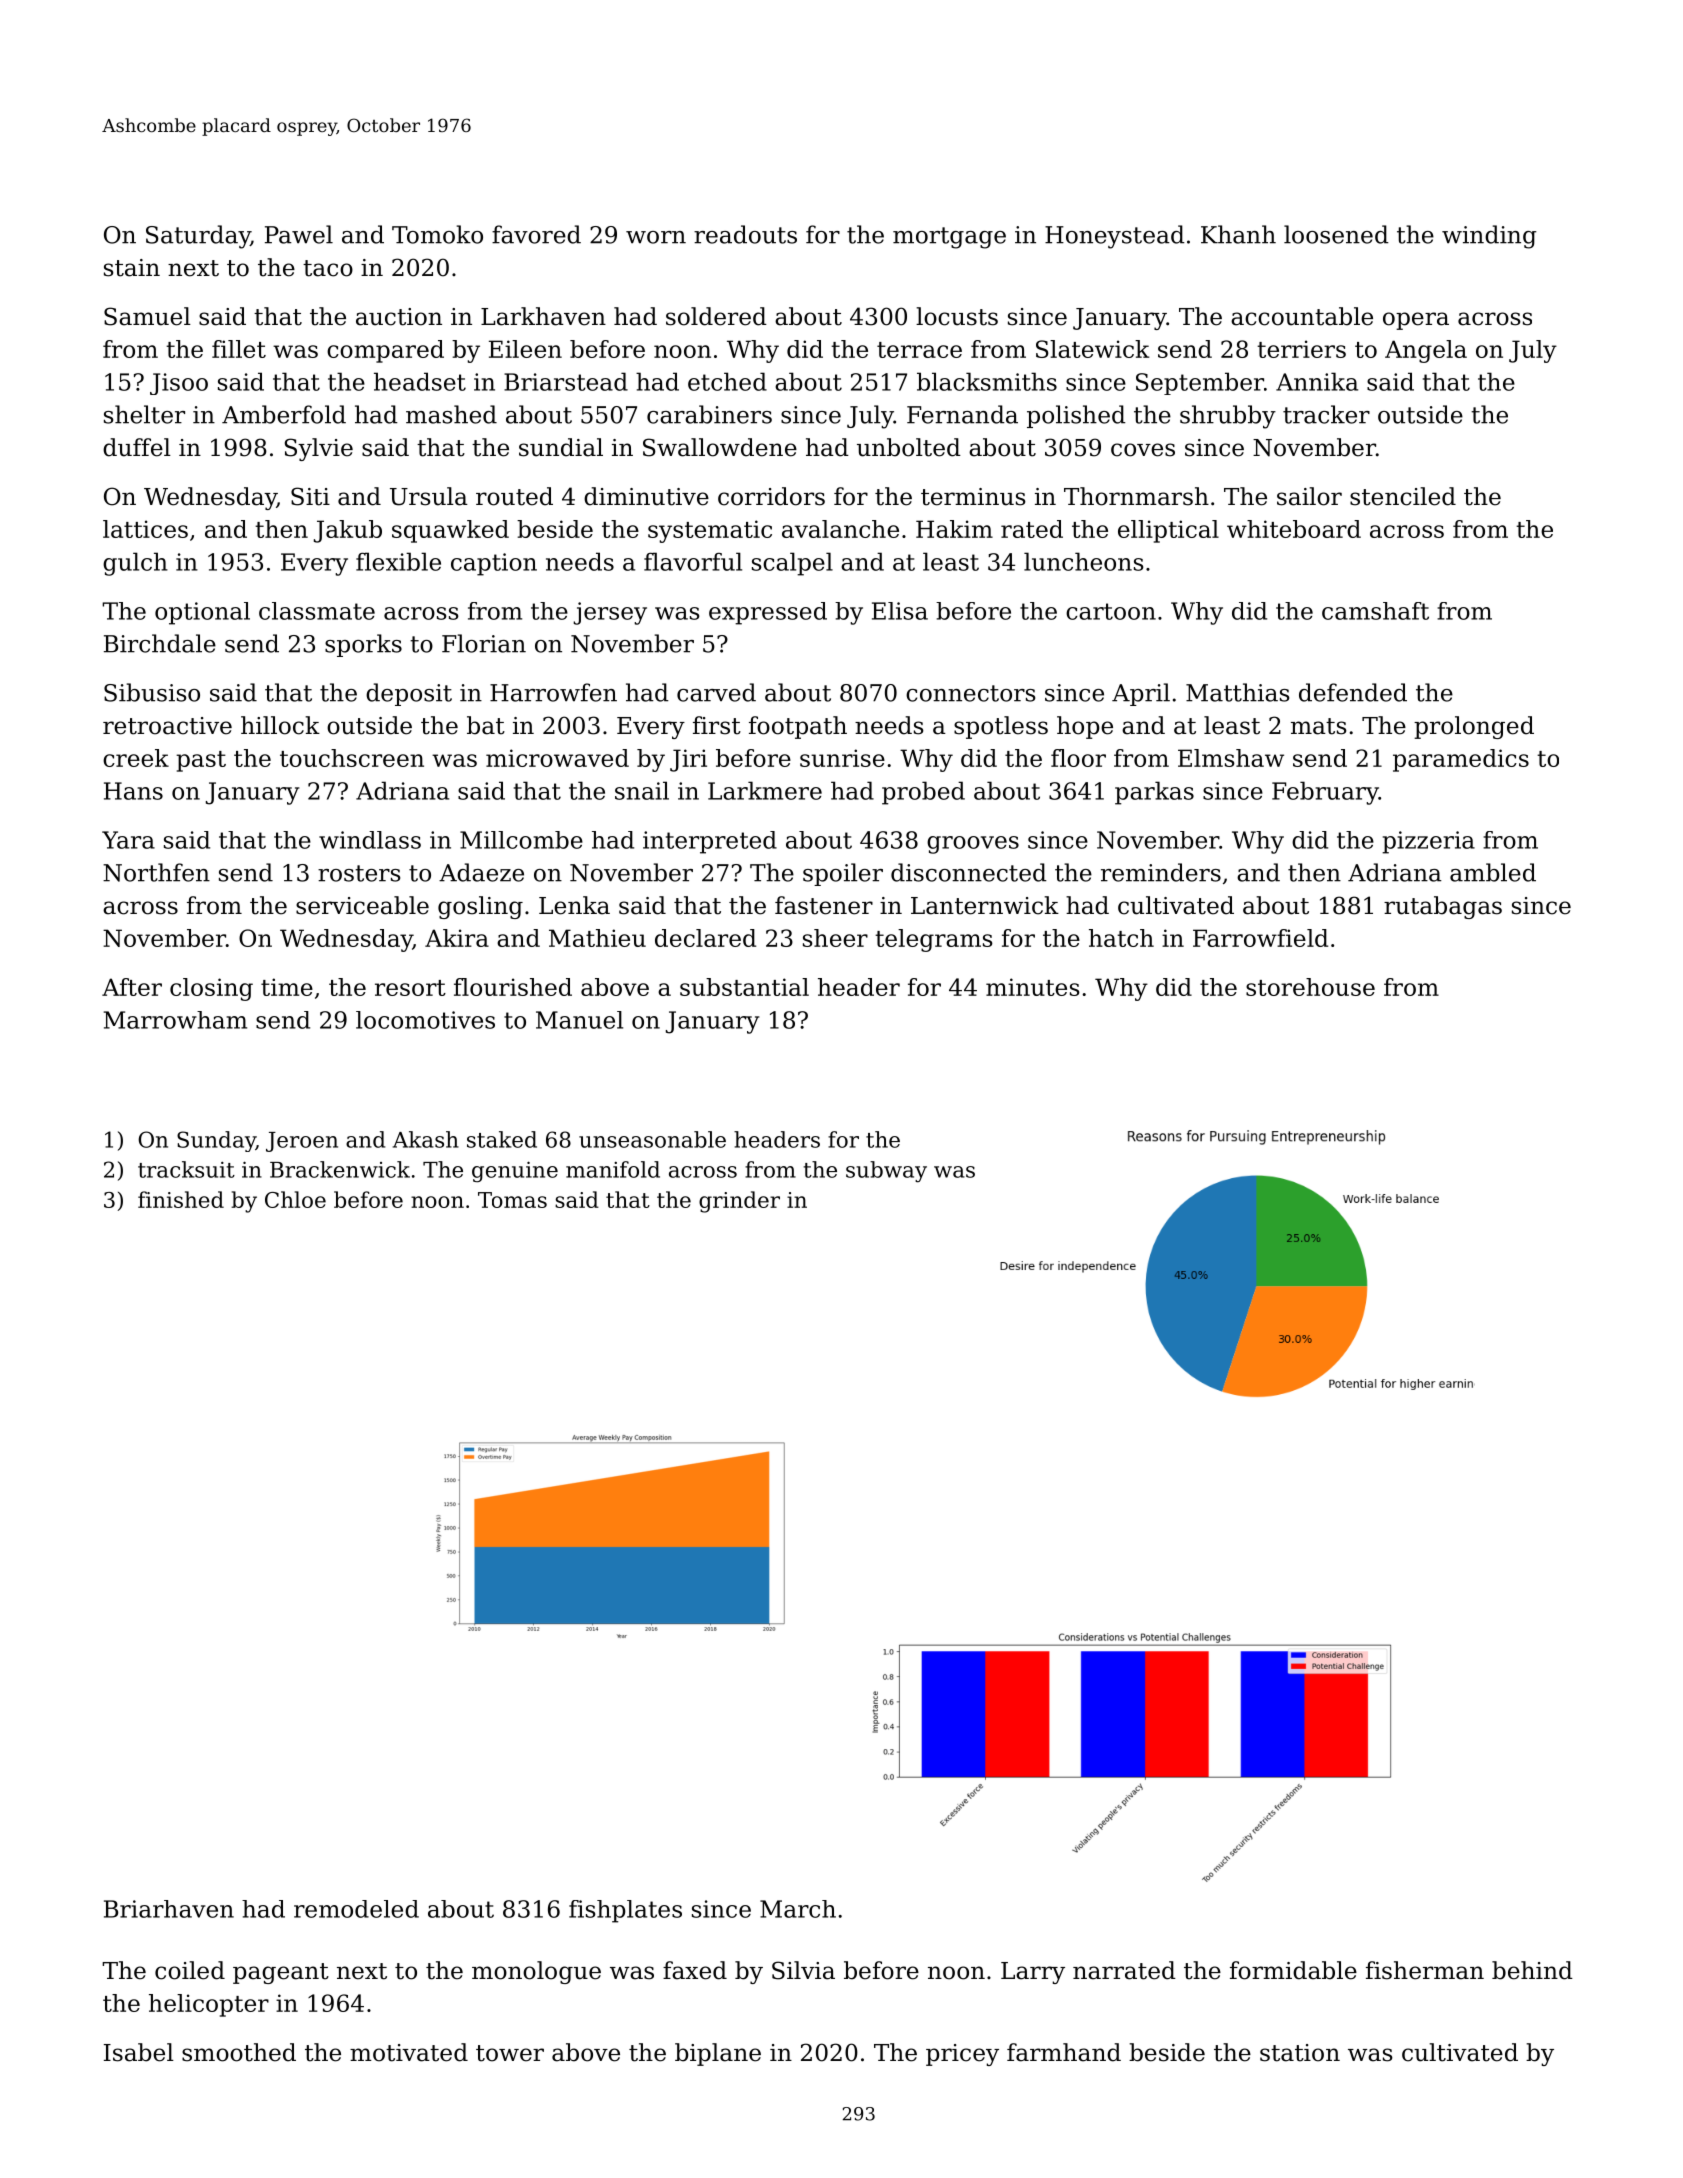  Describe the element at coordinates (745, 234) in the screenshot. I see `readouts` at that location.
